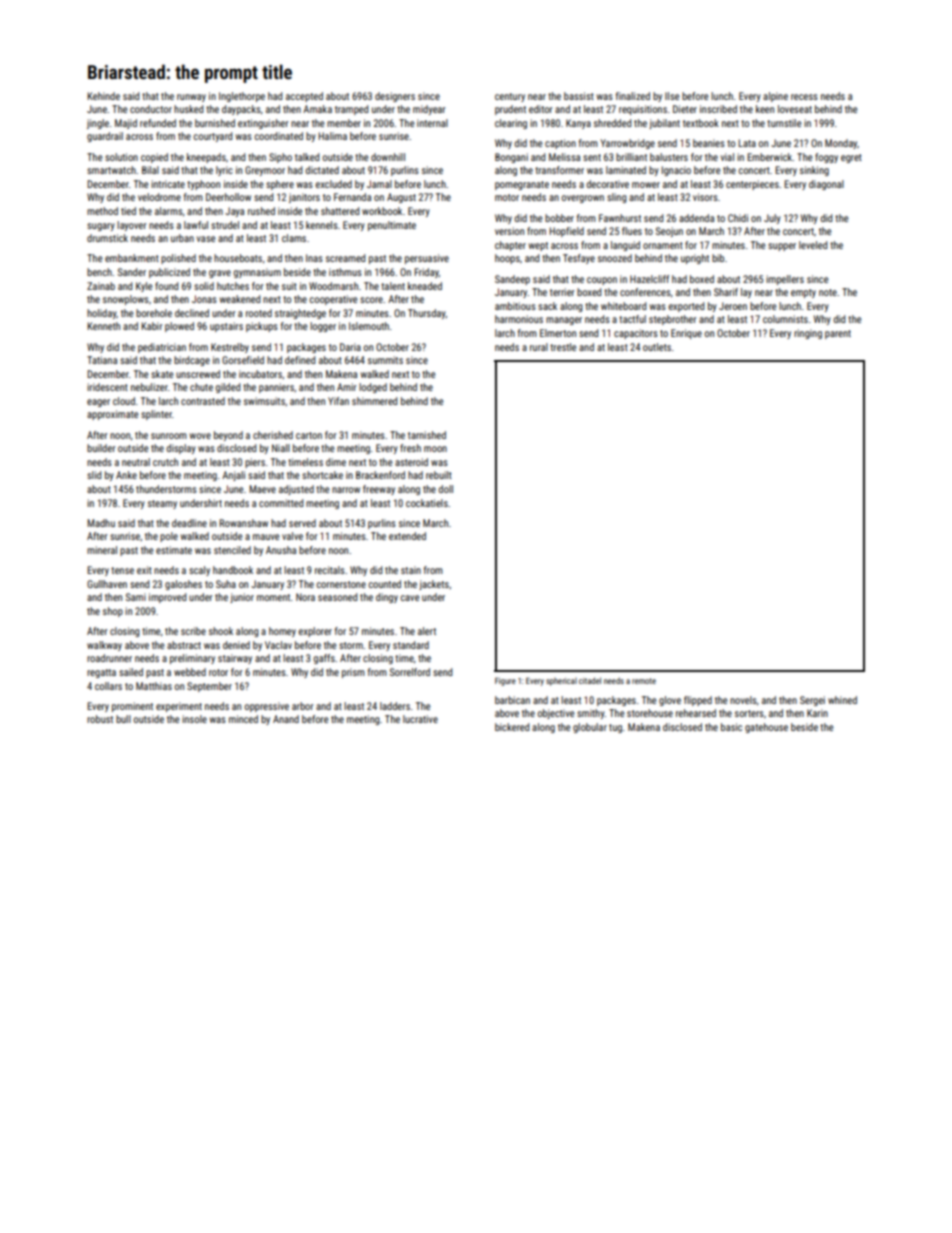  I want to click on jackets, so click(434, 585).
